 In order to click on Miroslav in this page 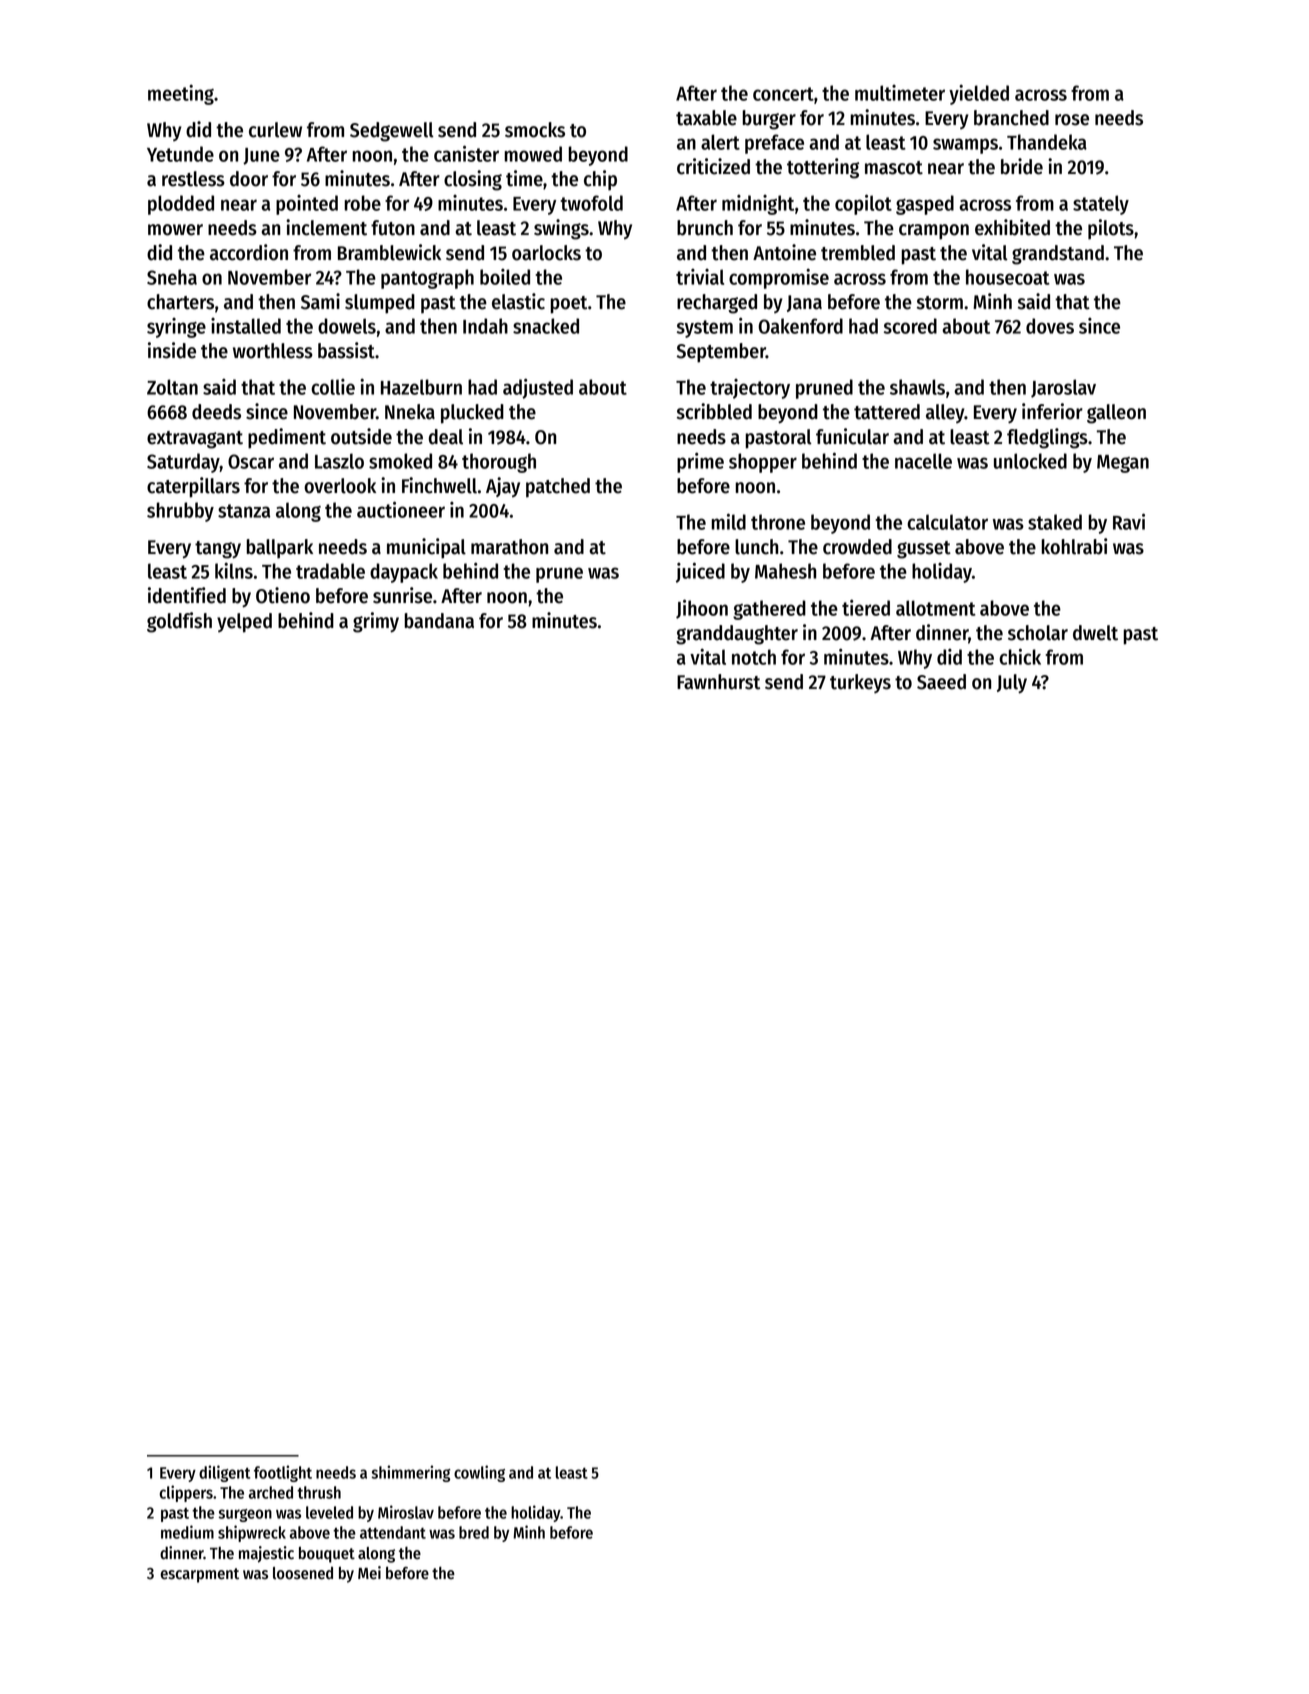, I will do `click(406, 1512)`.
